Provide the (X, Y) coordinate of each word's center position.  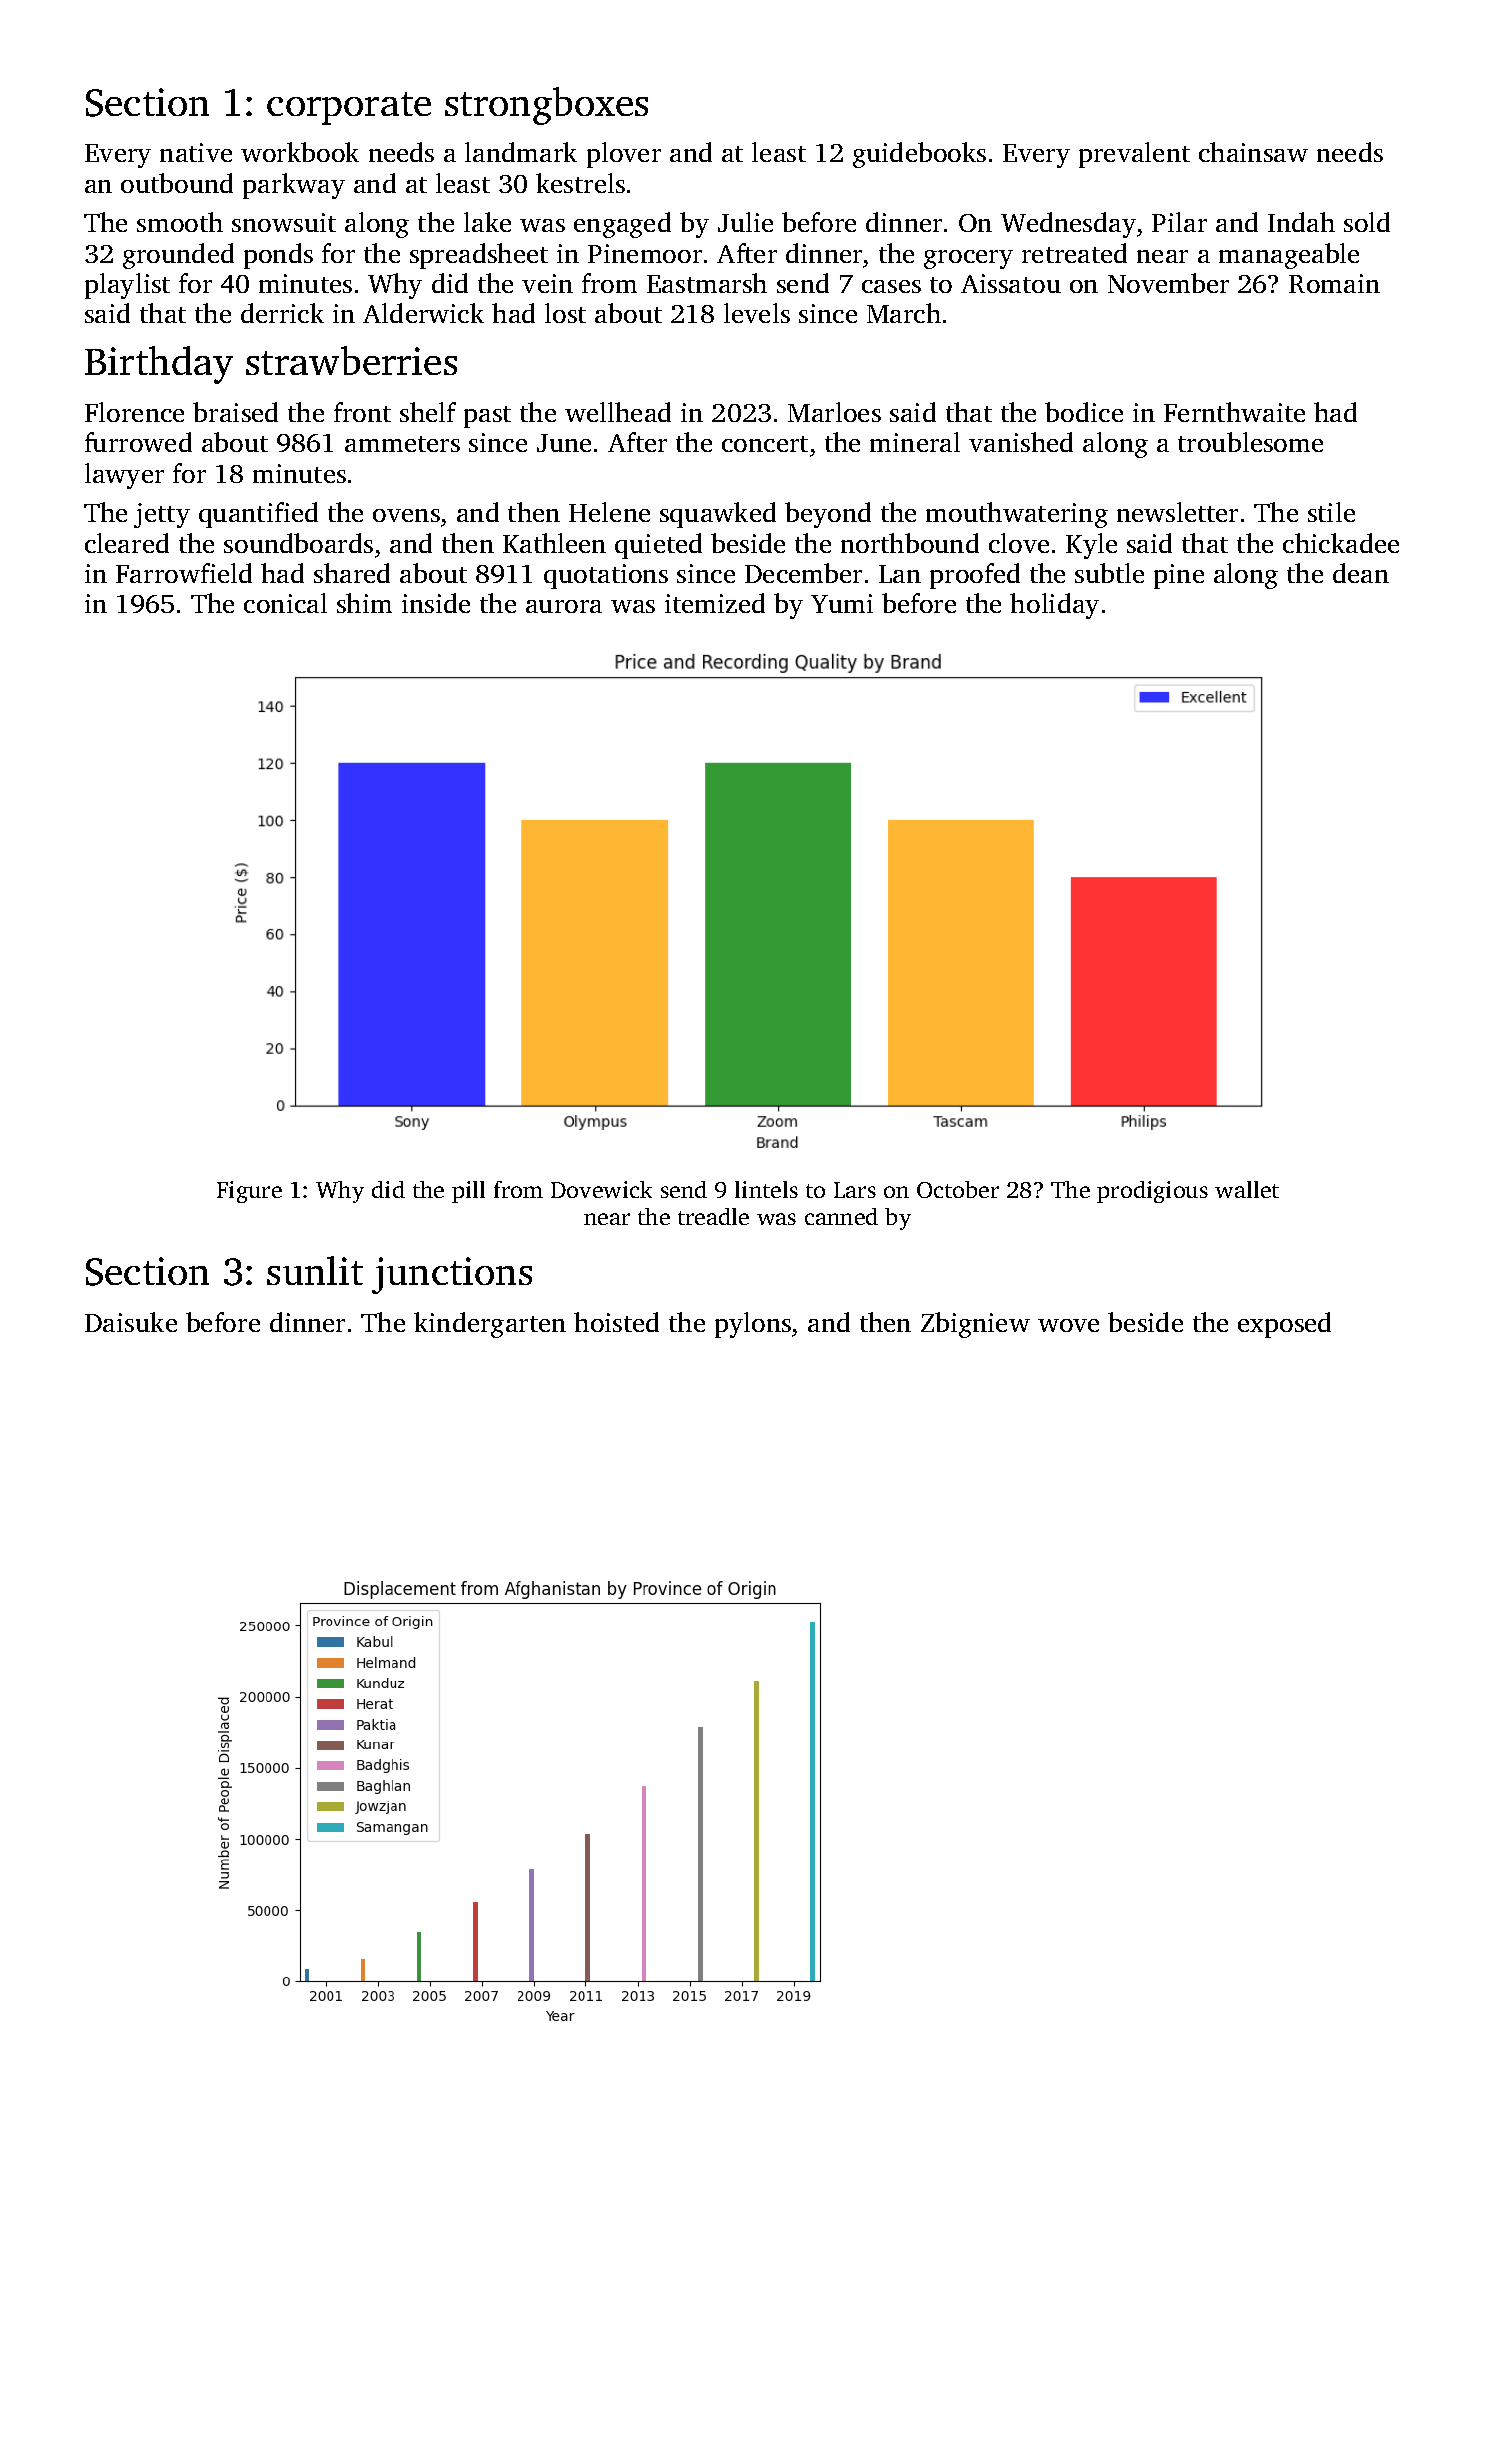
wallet (1247, 1189)
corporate (349, 108)
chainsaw (1253, 152)
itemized (715, 603)
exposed (1284, 1325)
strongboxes (546, 106)
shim (364, 603)
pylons (753, 1325)
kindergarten (490, 1325)
